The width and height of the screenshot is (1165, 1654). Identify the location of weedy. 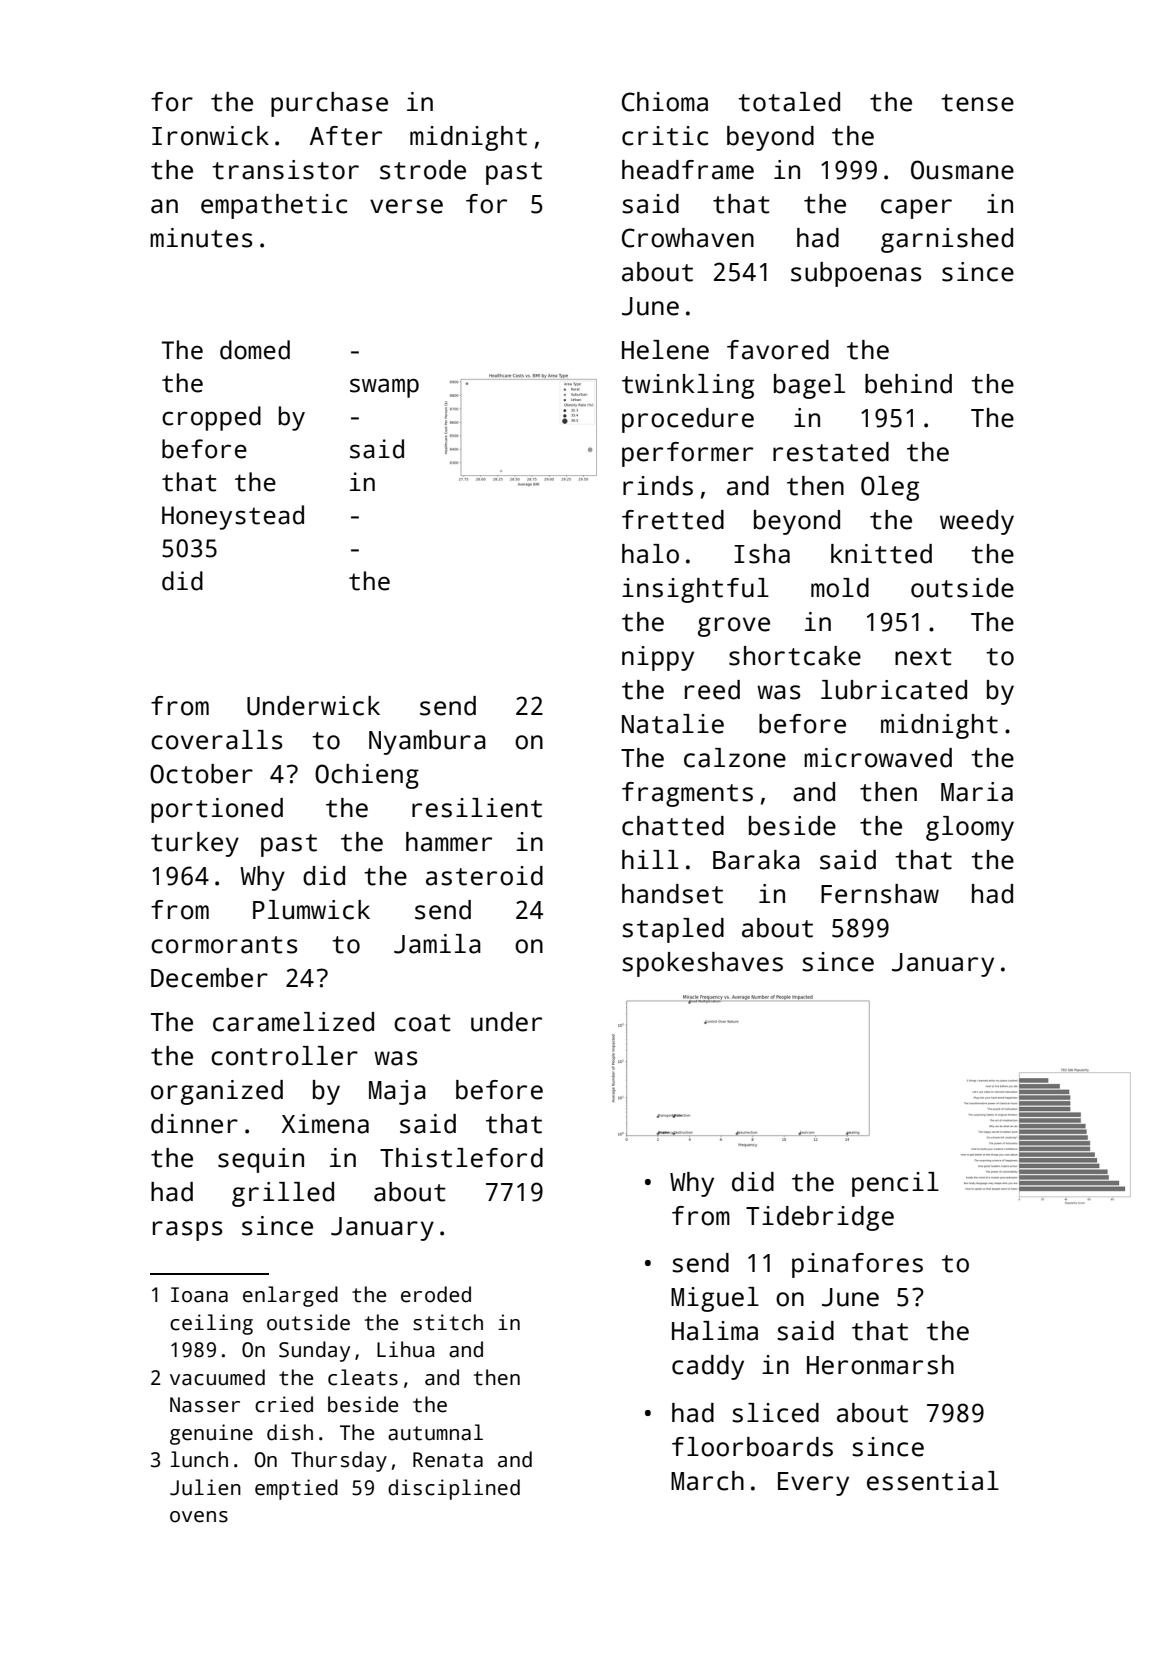
(977, 522).
